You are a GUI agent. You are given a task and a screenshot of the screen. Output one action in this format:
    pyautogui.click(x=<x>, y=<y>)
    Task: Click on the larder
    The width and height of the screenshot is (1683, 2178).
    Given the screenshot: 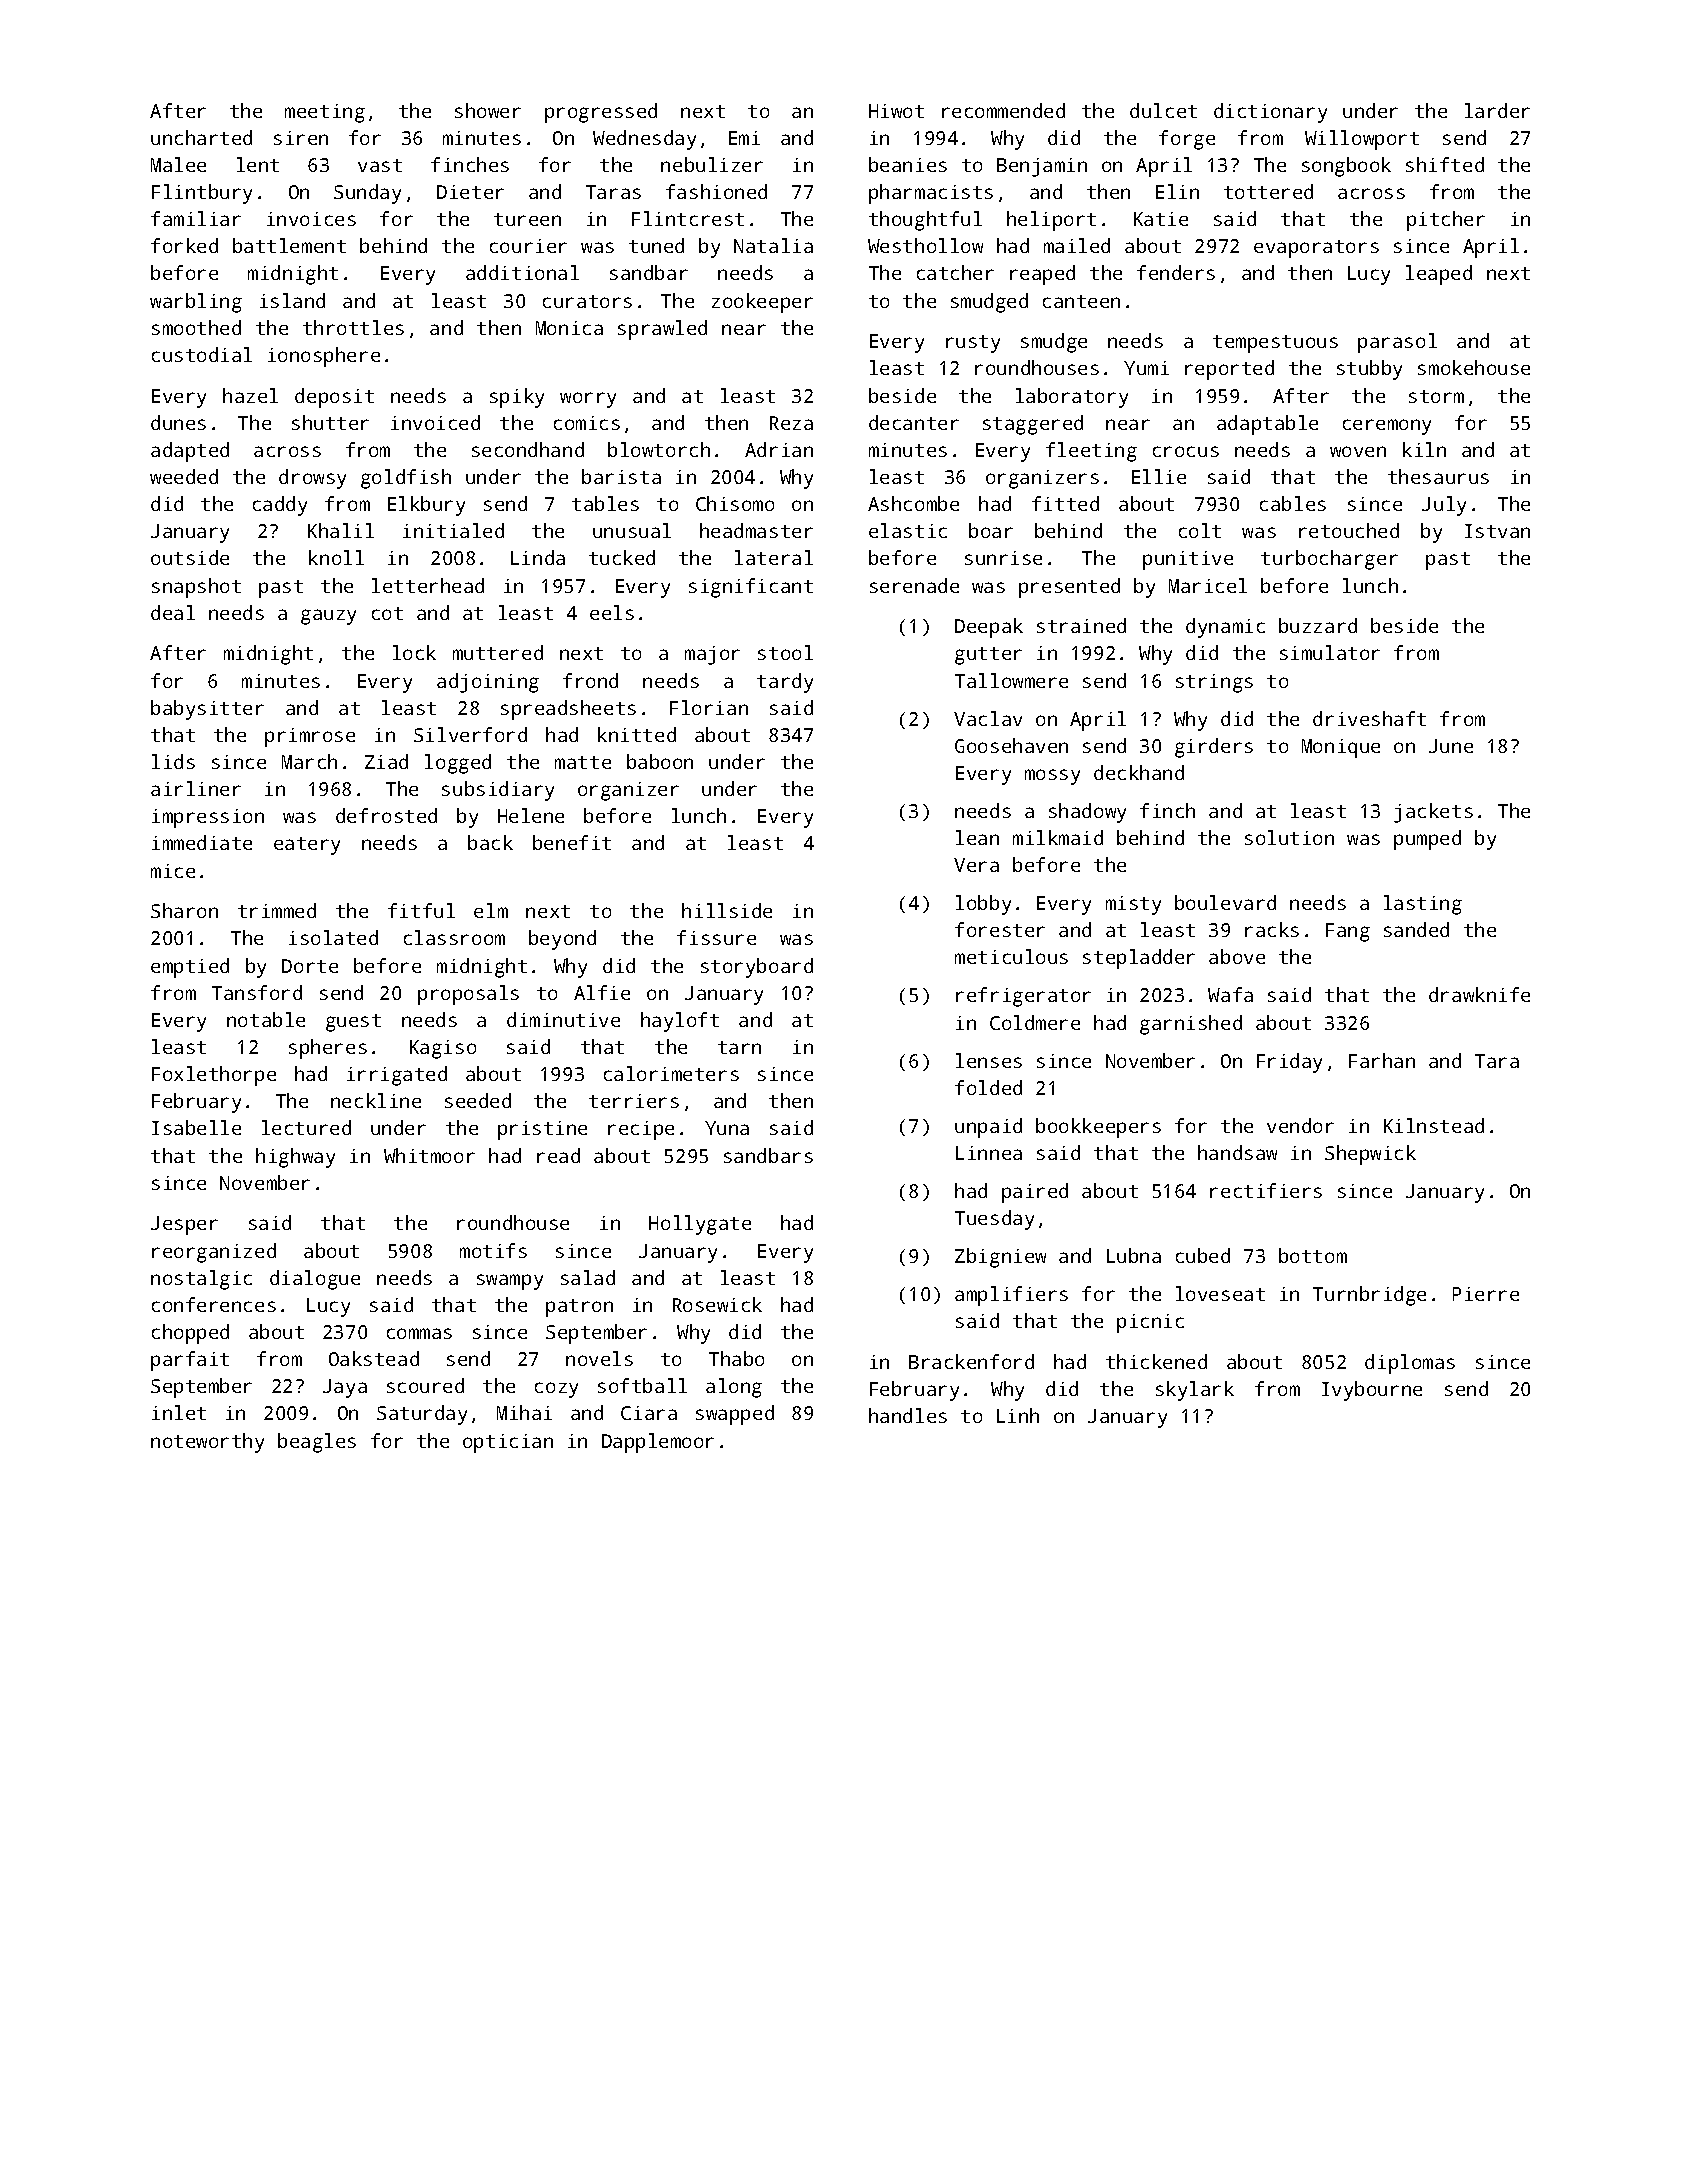 What is the action you would take?
    pyautogui.click(x=1497, y=110)
